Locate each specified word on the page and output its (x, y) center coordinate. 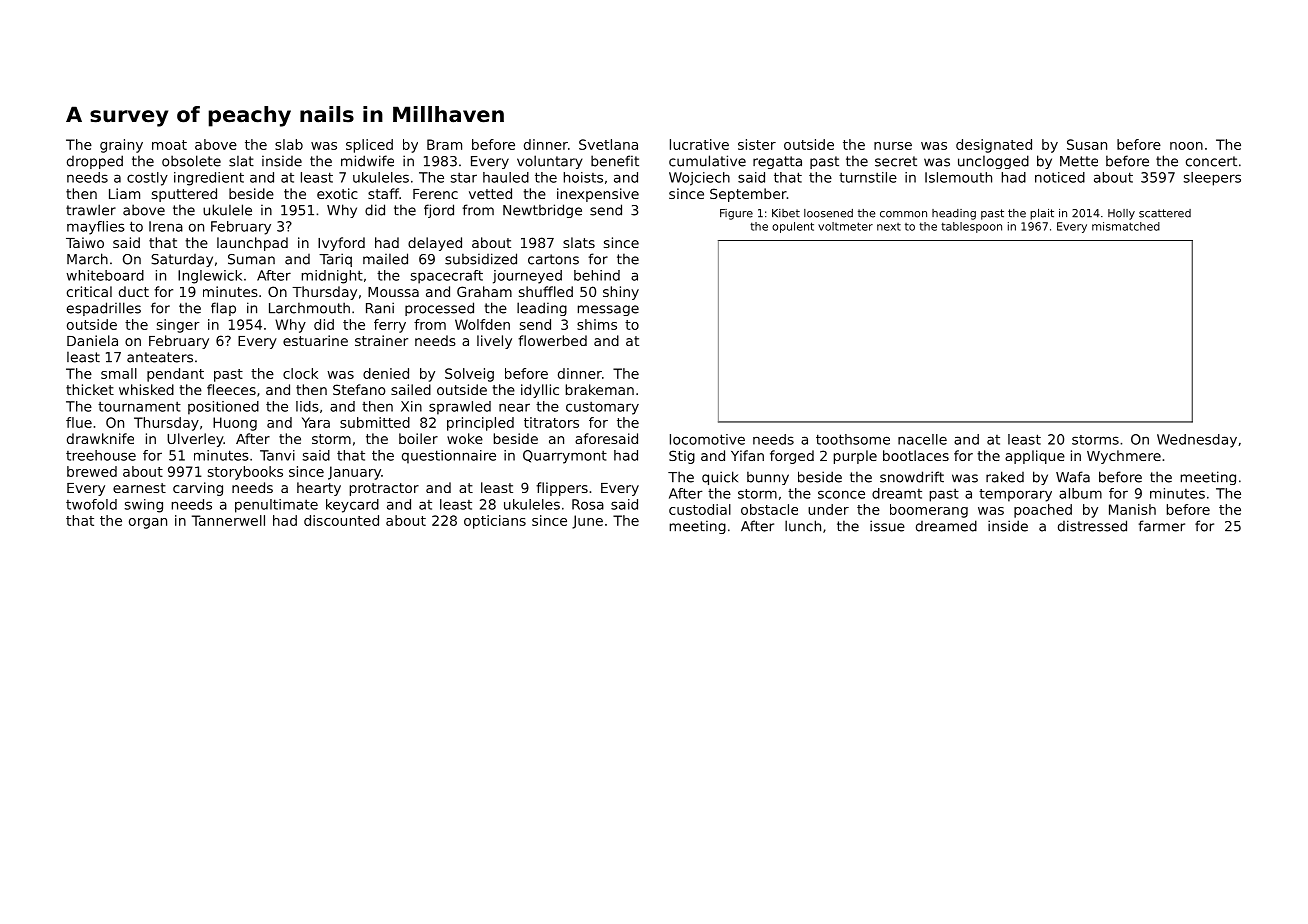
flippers (562, 489)
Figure (736, 214)
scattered (1165, 213)
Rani (380, 308)
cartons (553, 259)
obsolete (191, 161)
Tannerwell (228, 520)
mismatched (1126, 226)
